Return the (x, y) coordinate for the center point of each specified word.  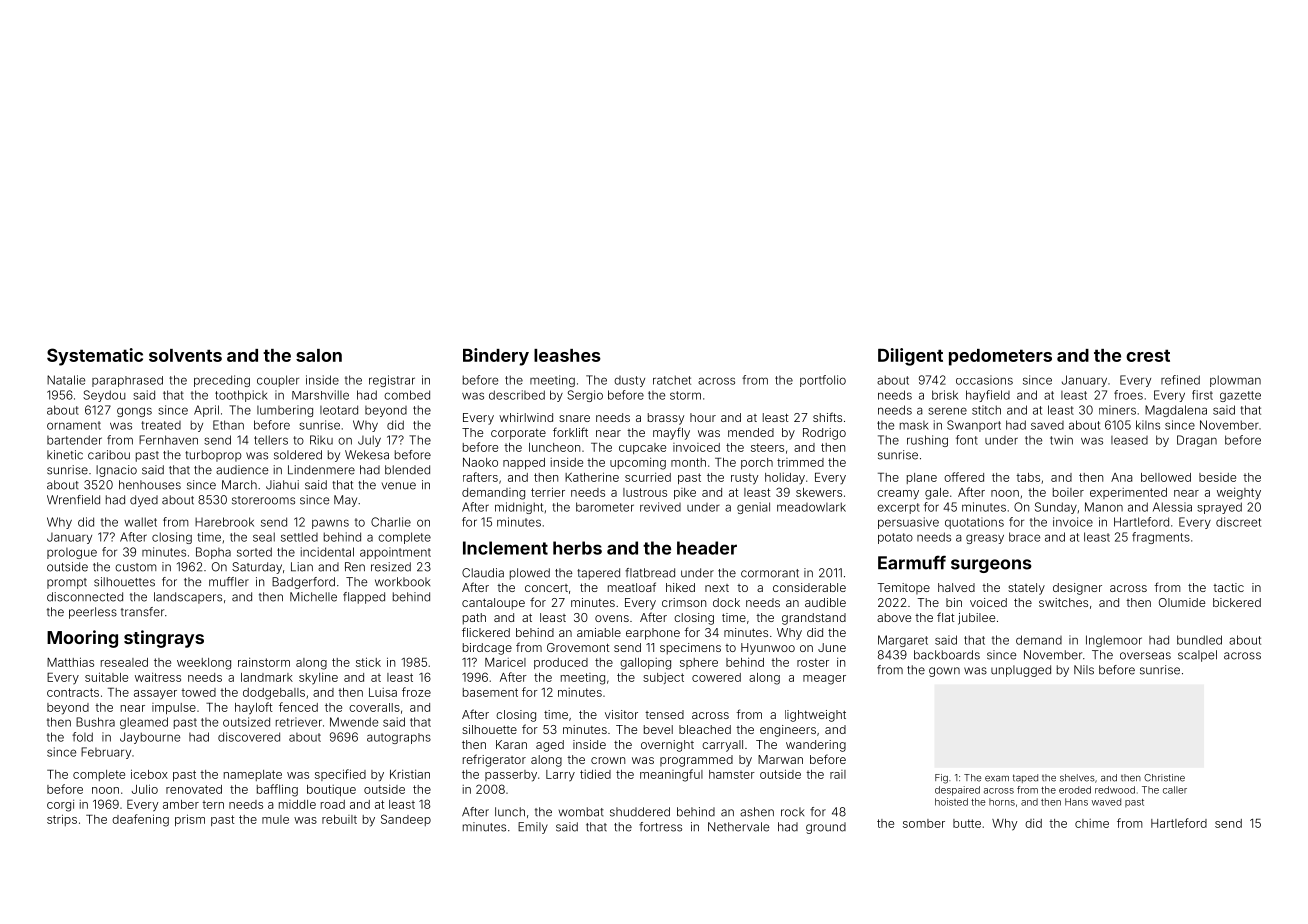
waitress (158, 677)
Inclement (505, 548)
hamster (732, 774)
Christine (1164, 778)
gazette (1240, 396)
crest (1148, 355)
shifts (827, 417)
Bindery (496, 357)
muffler (229, 582)
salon (319, 355)
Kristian (410, 774)
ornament (74, 425)
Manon (1104, 507)
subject (663, 678)
